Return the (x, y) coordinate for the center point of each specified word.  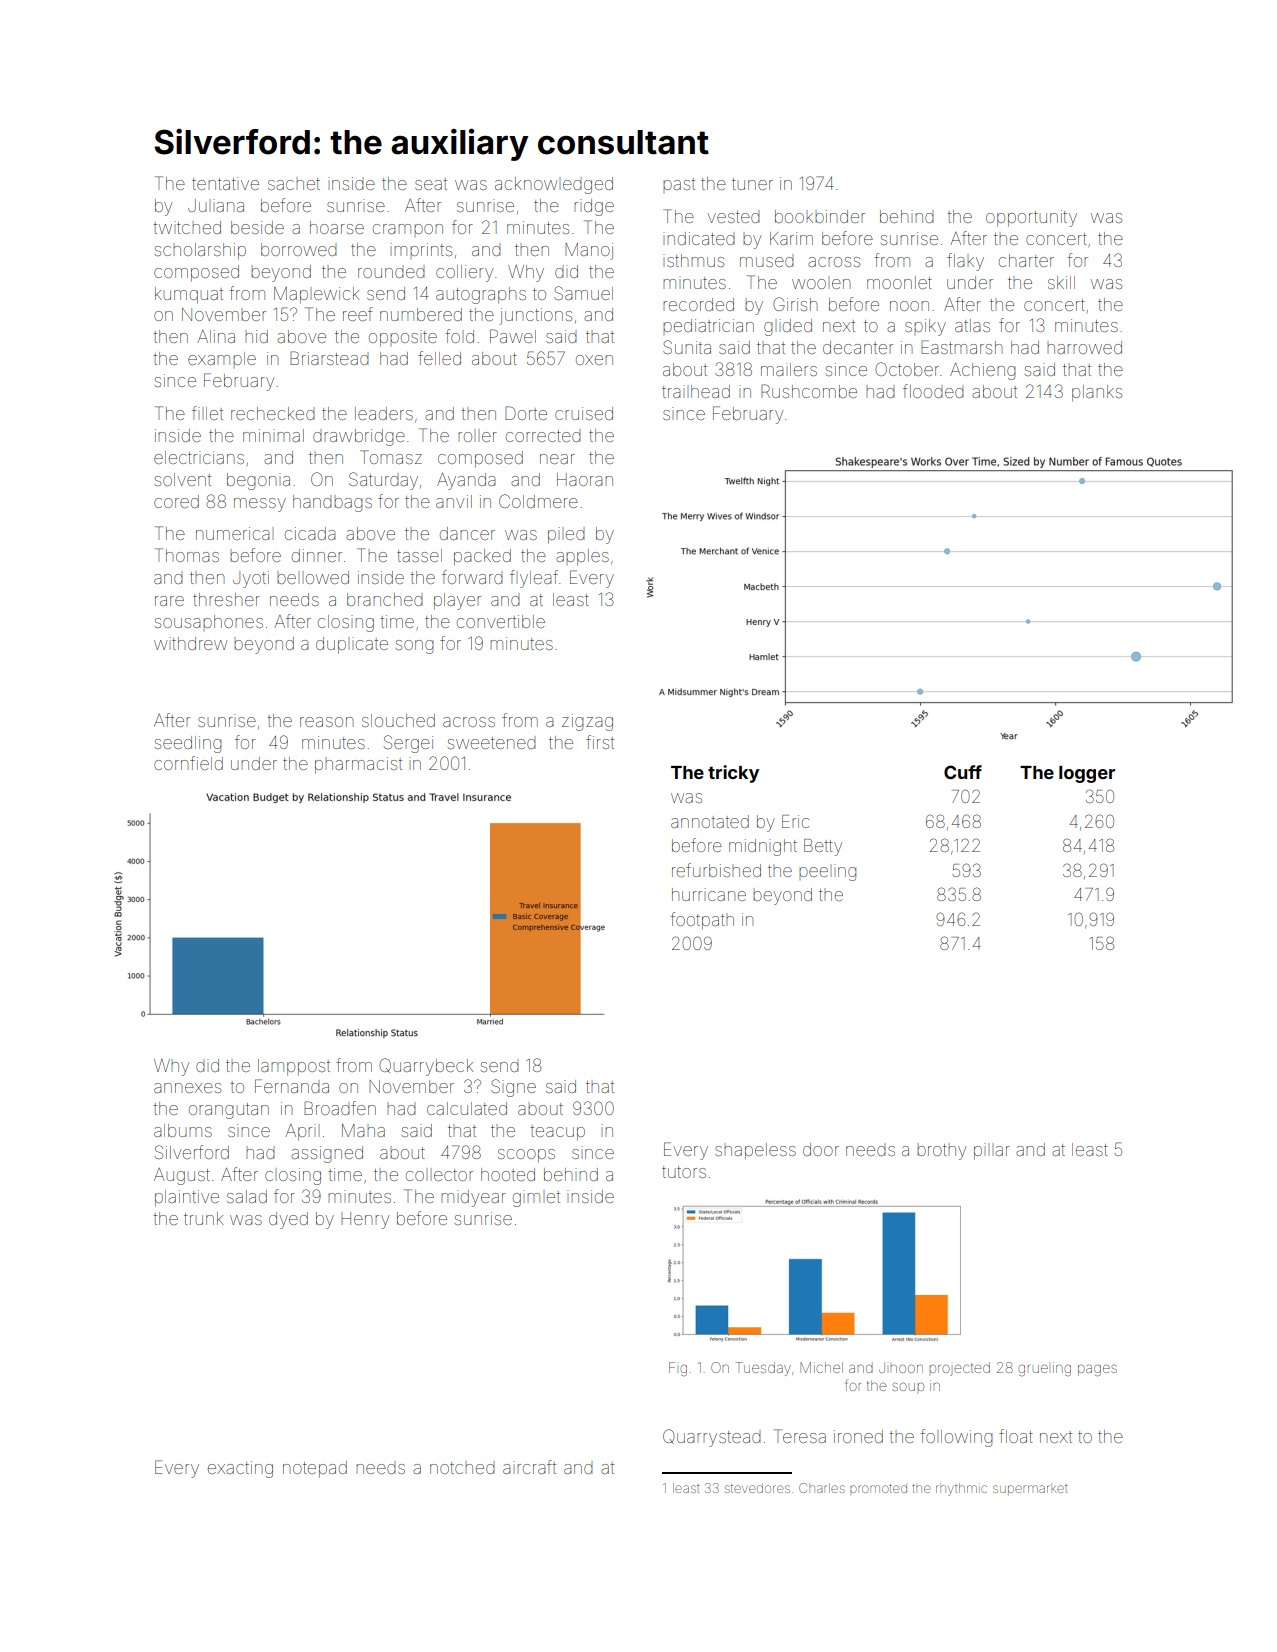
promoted (878, 1488)
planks (1097, 393)
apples (582, 557)
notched (462, 1468)
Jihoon (901, 1368)
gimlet (536, 1198)
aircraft (529, 1467)
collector (439, 1175)
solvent (183, 479)
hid (256, 336)
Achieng (983, 371)
